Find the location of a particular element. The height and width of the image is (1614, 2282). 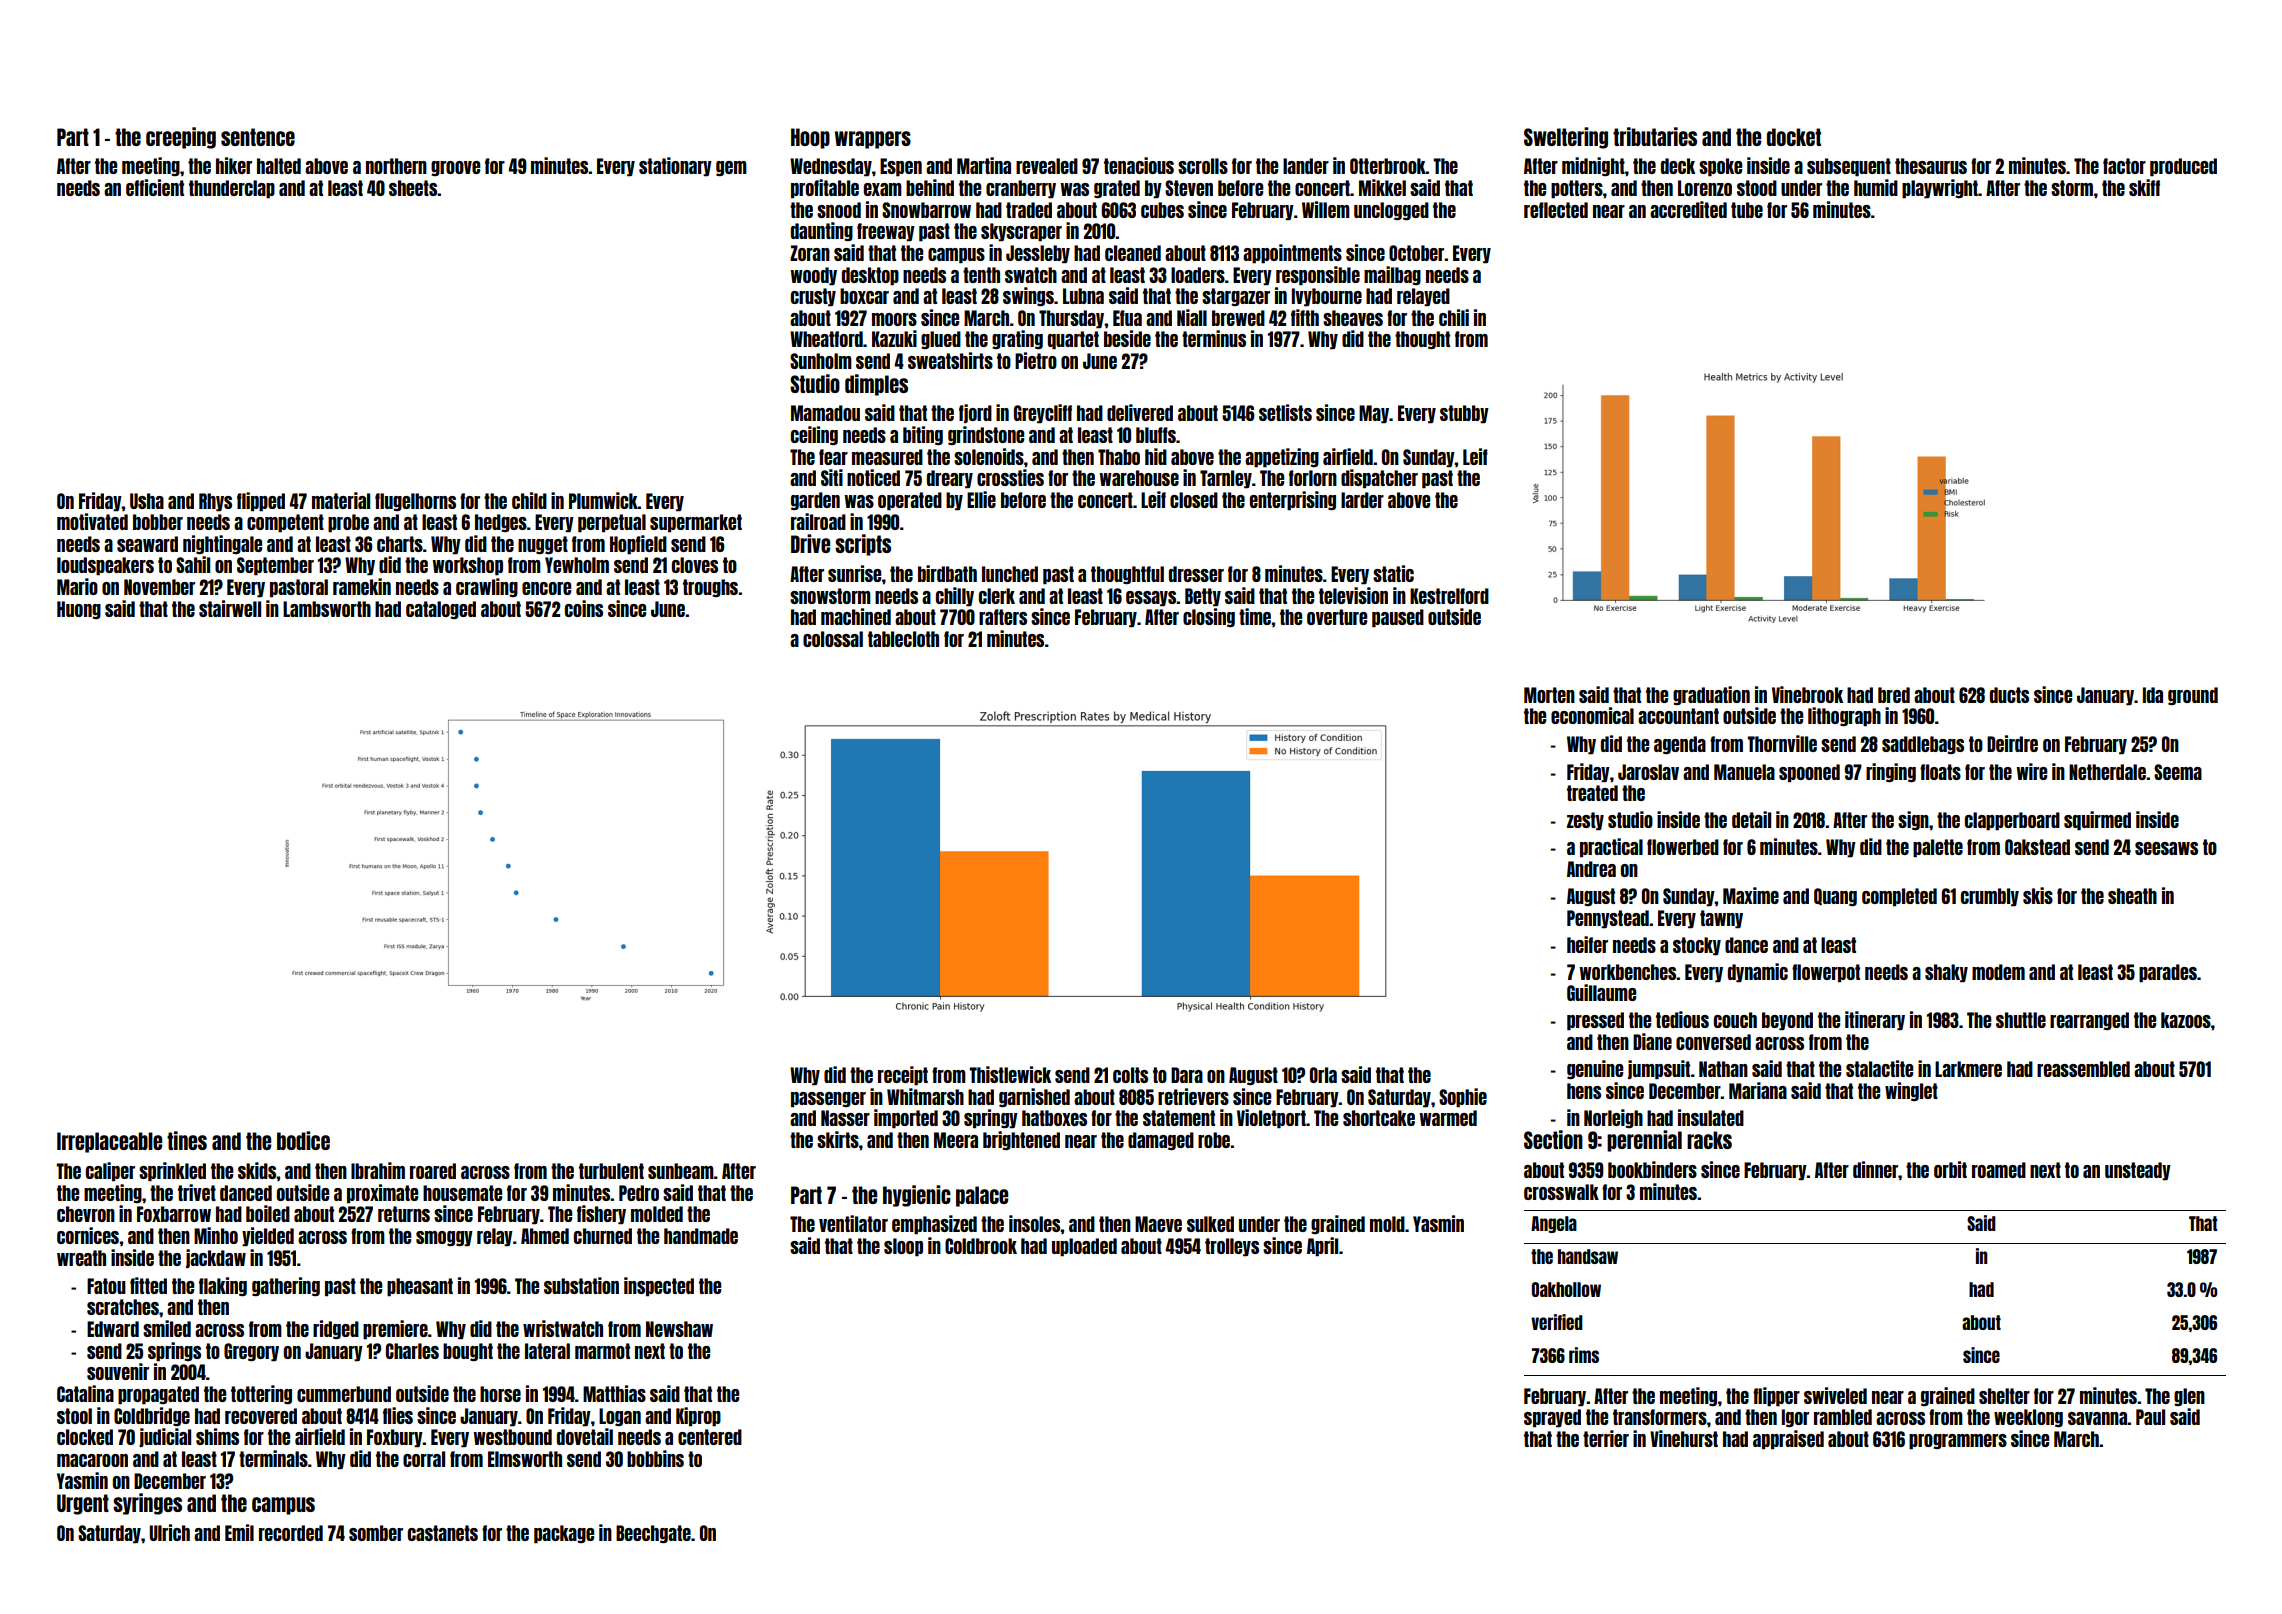

brightened is located at coordinates (1021, 1140).
